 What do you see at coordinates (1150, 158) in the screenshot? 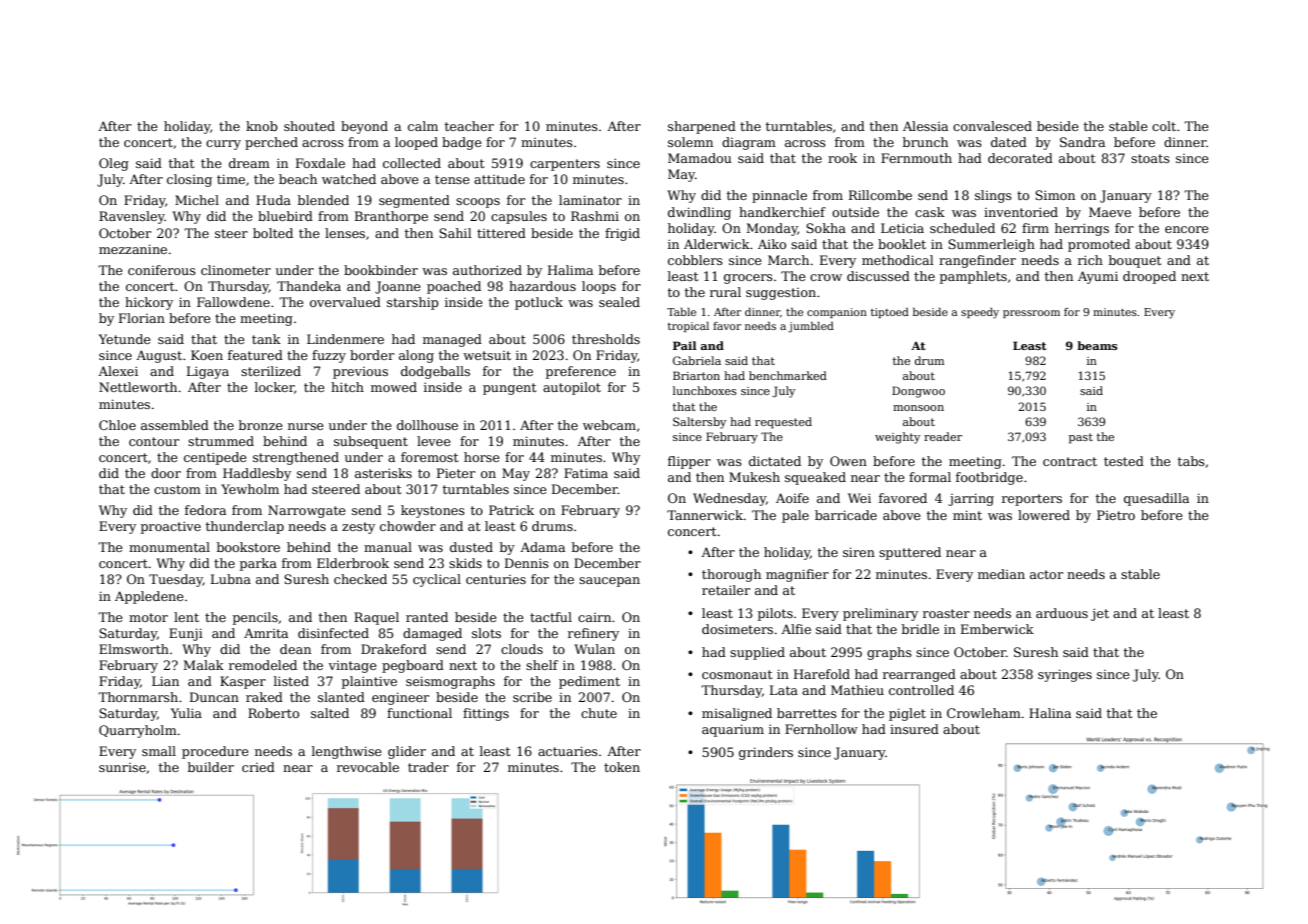
I see `stoats` at bounding box center [1150, 158].
